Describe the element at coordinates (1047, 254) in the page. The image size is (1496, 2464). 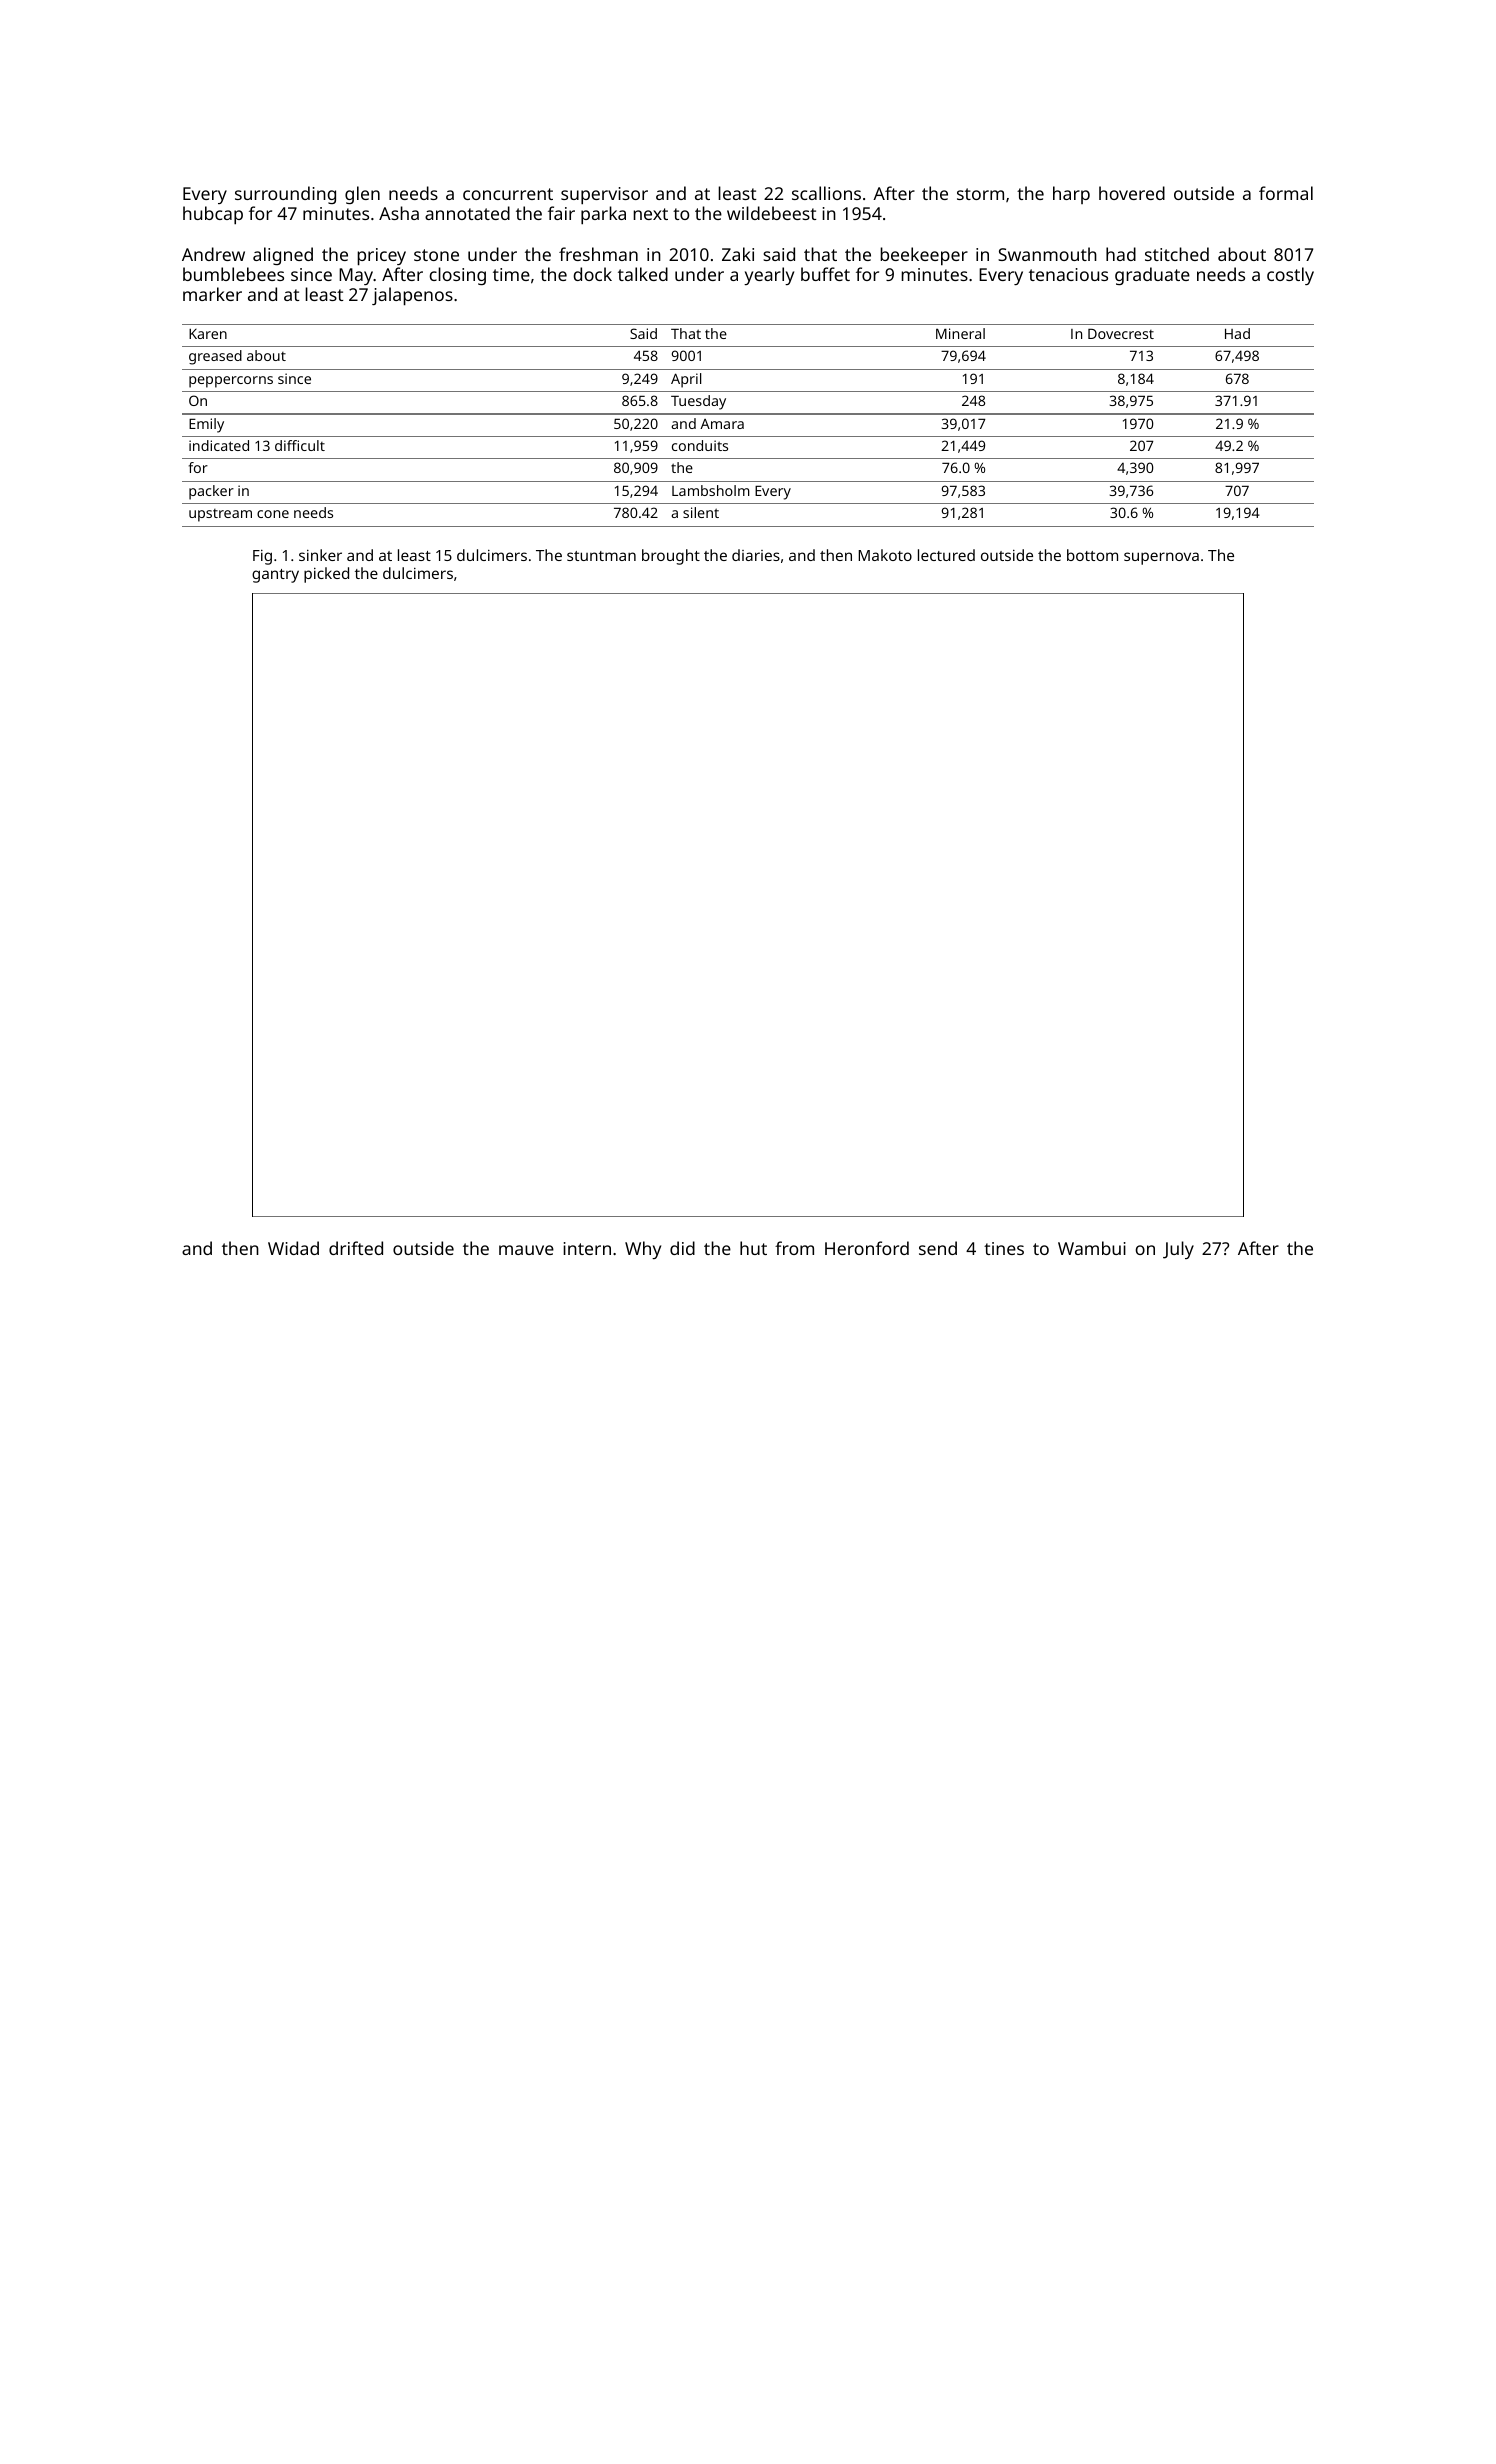
I see `Swanmouth` at that location.
